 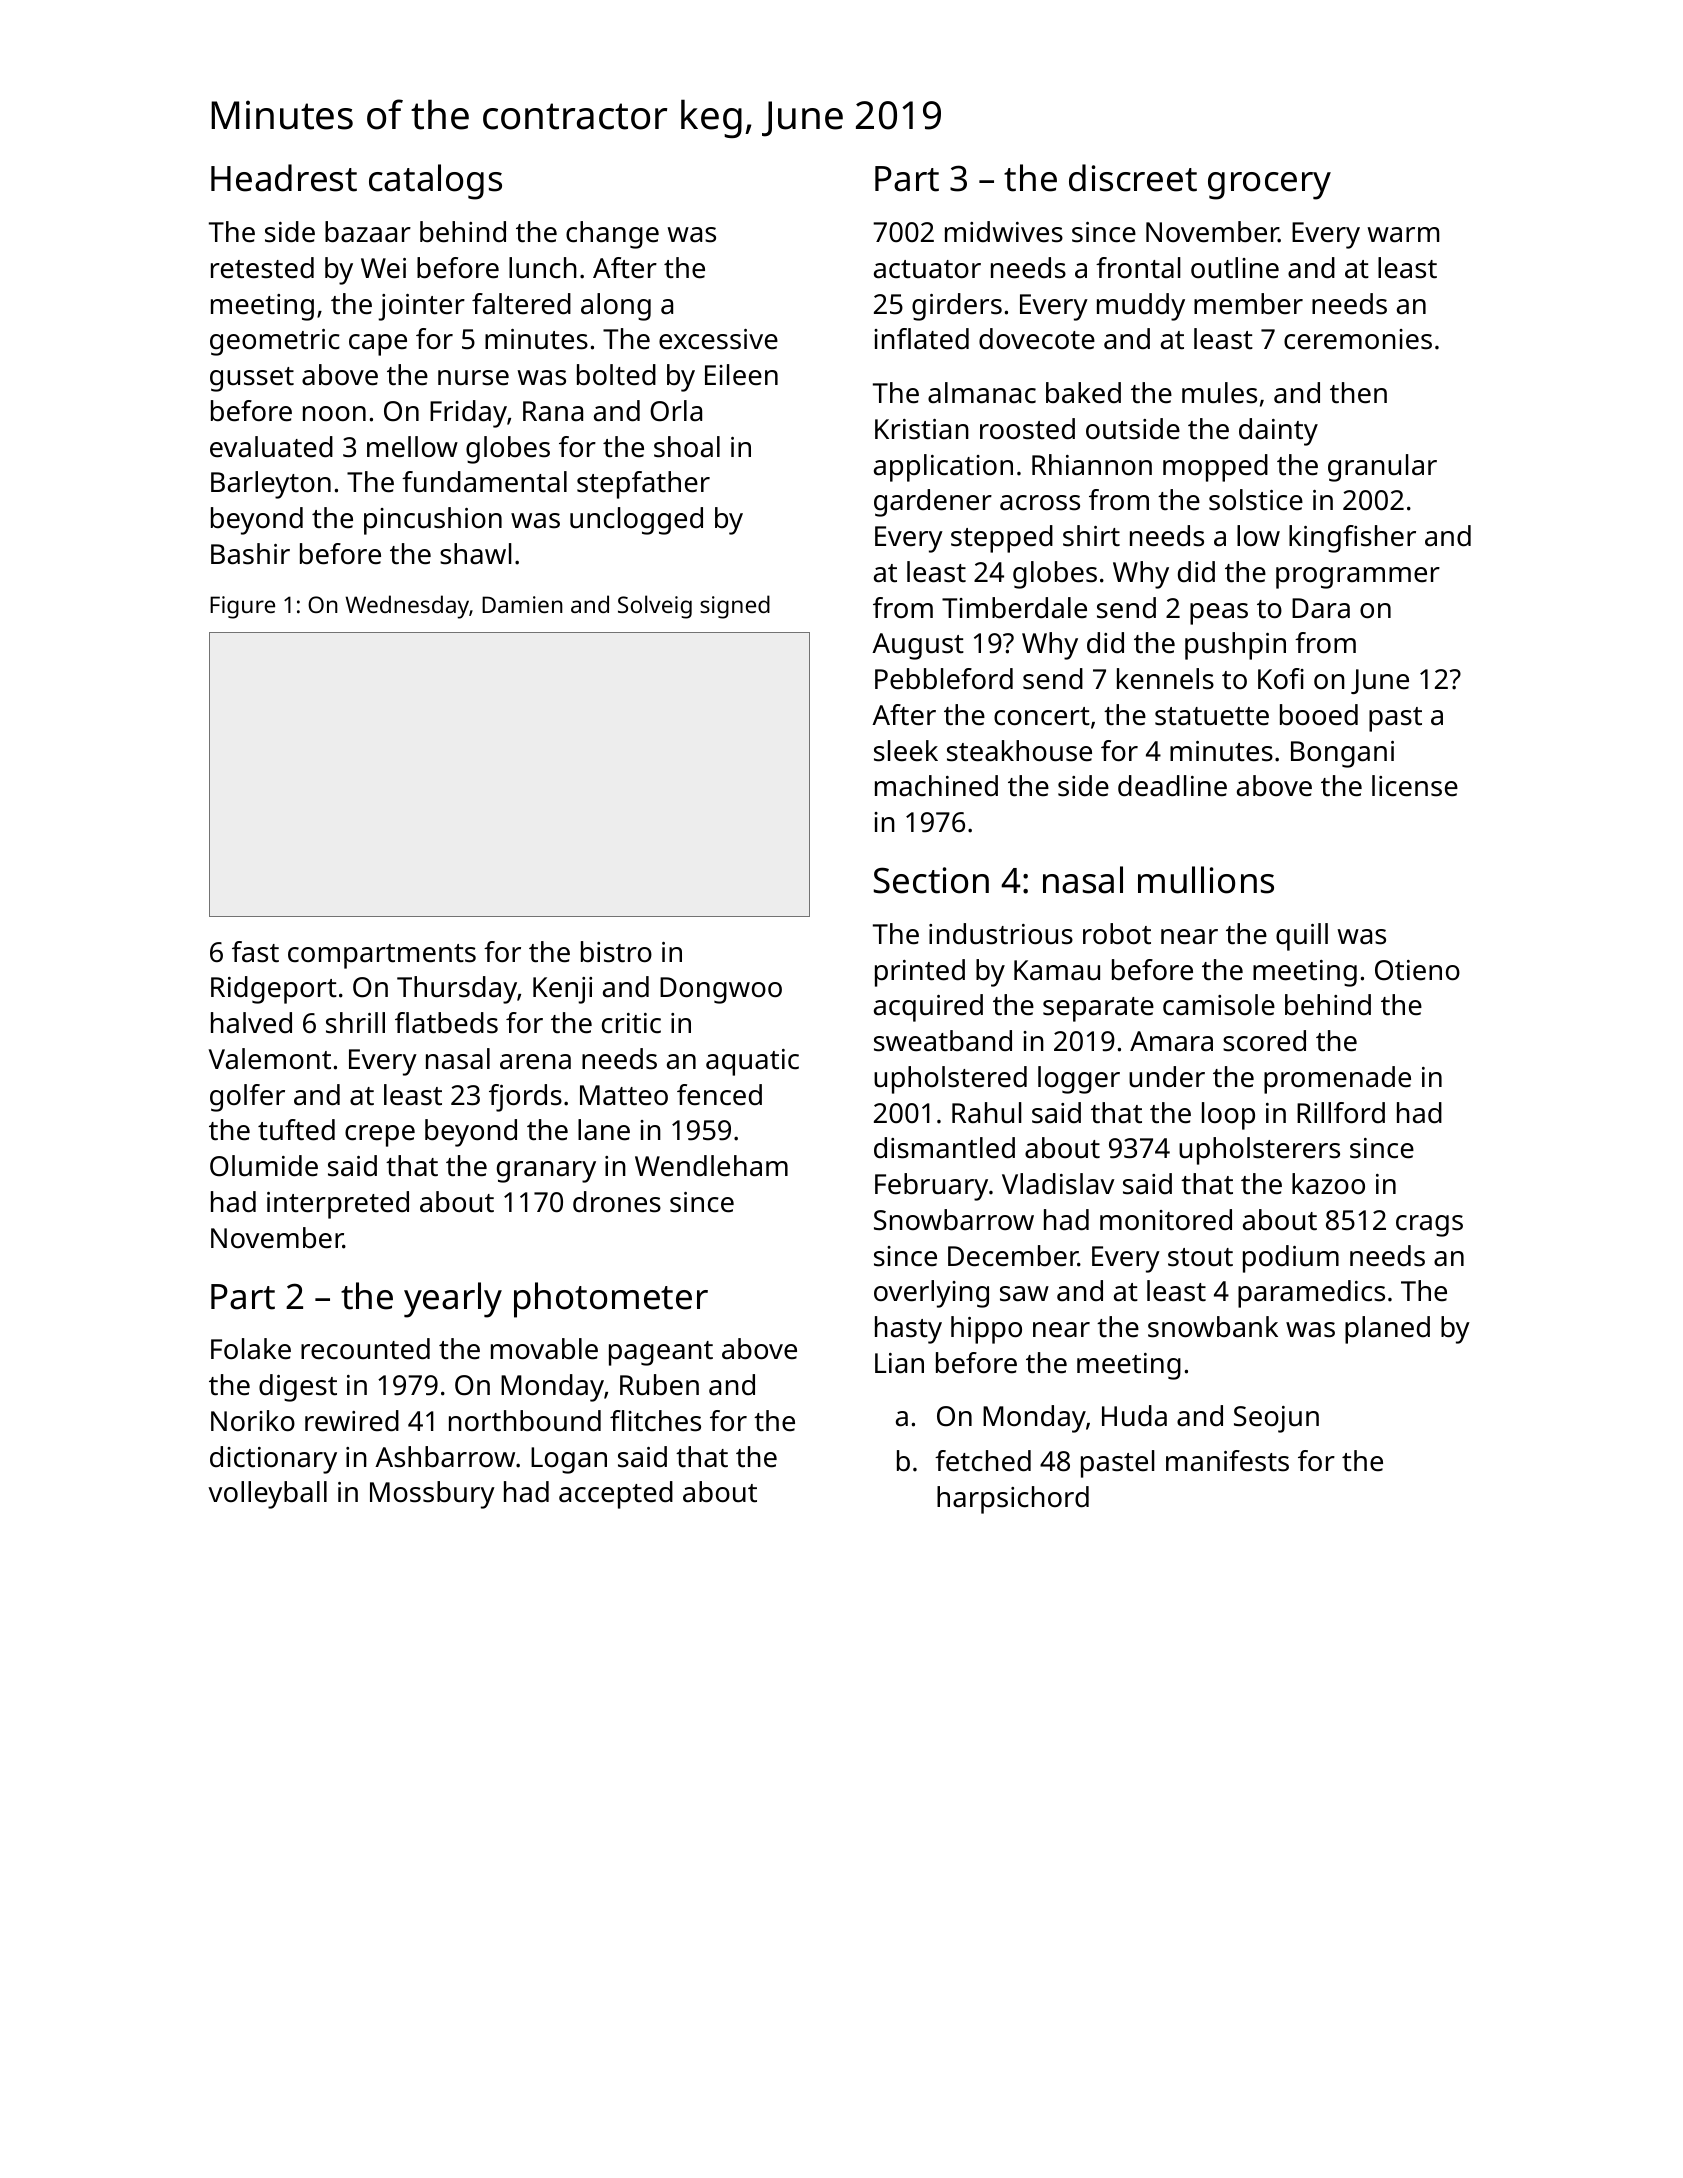 What do you see at coordinates (636, 521) in the screenshot?
I see `unclogged` at bounding box center [636, 521].
